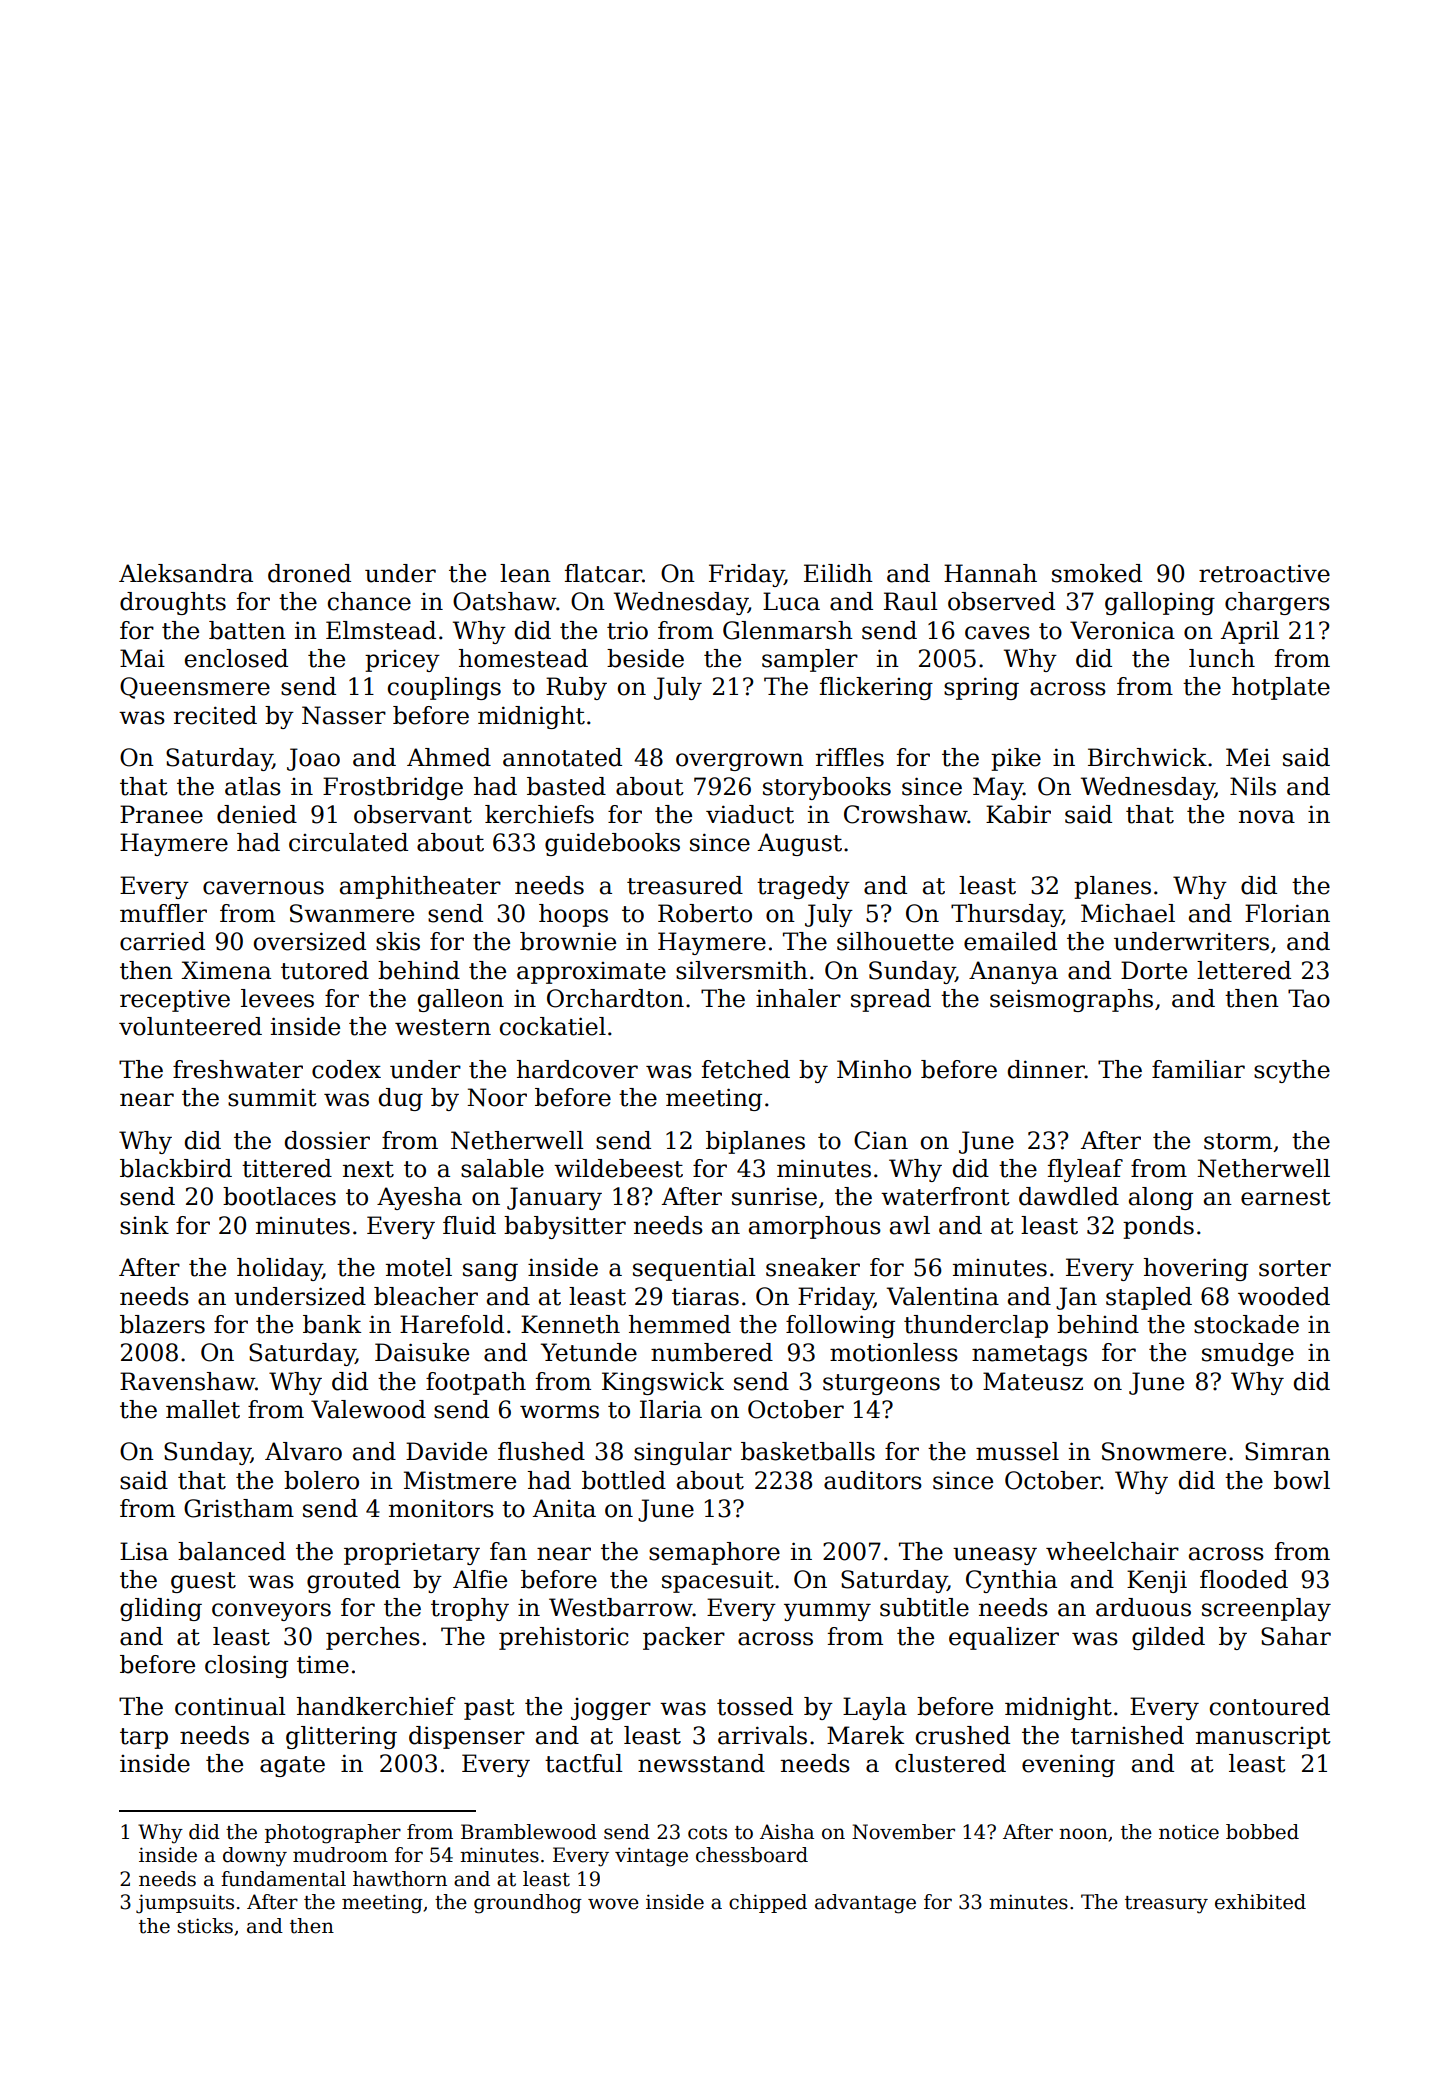 This page has height=2100, width=1450. I want to click on earnest, so click(1286, 1197).
